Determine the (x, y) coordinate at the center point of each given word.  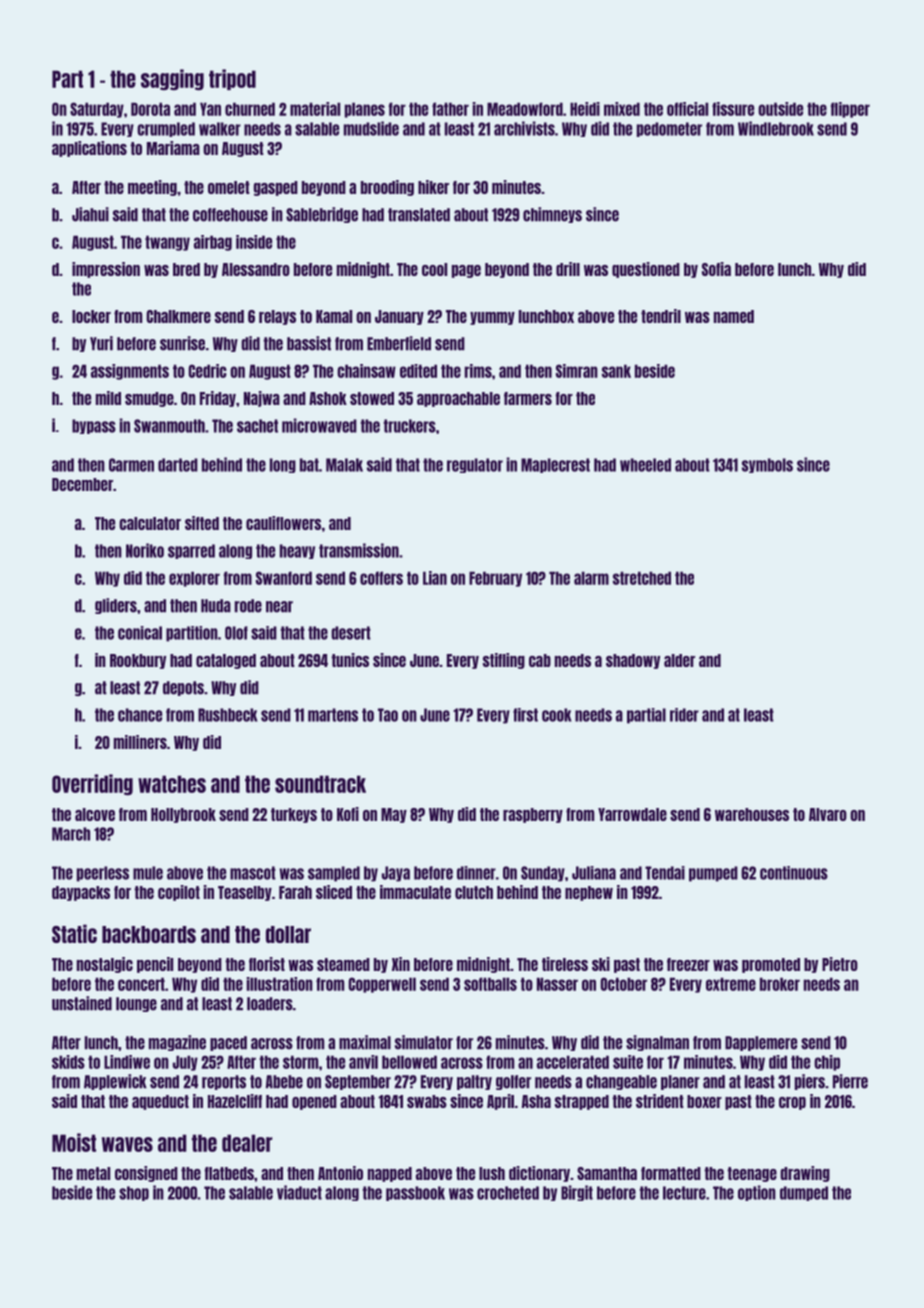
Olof (236, 633)
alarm (591, 578)
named (734, 316)
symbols (767, 465)
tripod (232, 79)
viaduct (299, 1192)
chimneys (552, 215)
